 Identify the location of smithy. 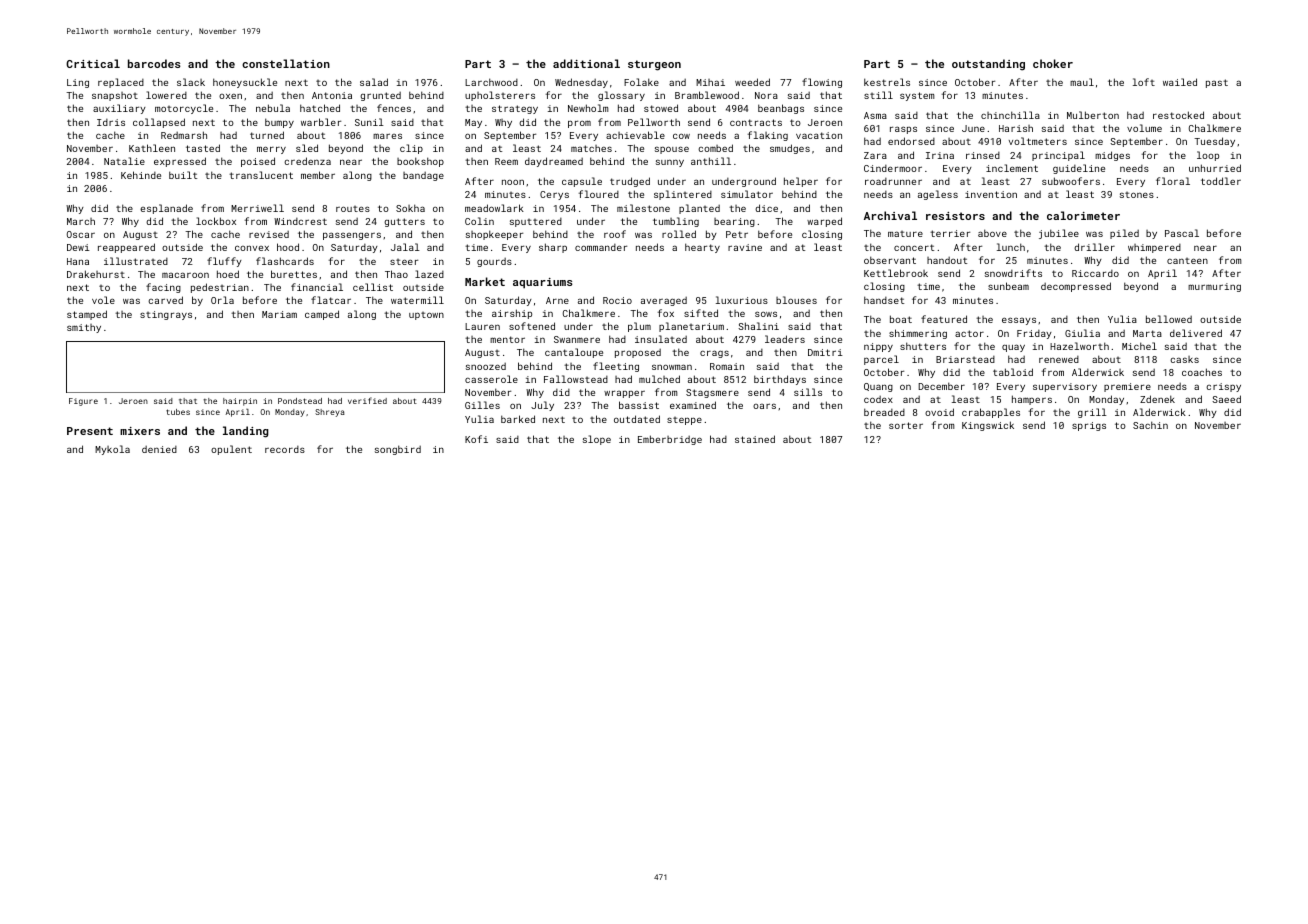
(84, 328).
